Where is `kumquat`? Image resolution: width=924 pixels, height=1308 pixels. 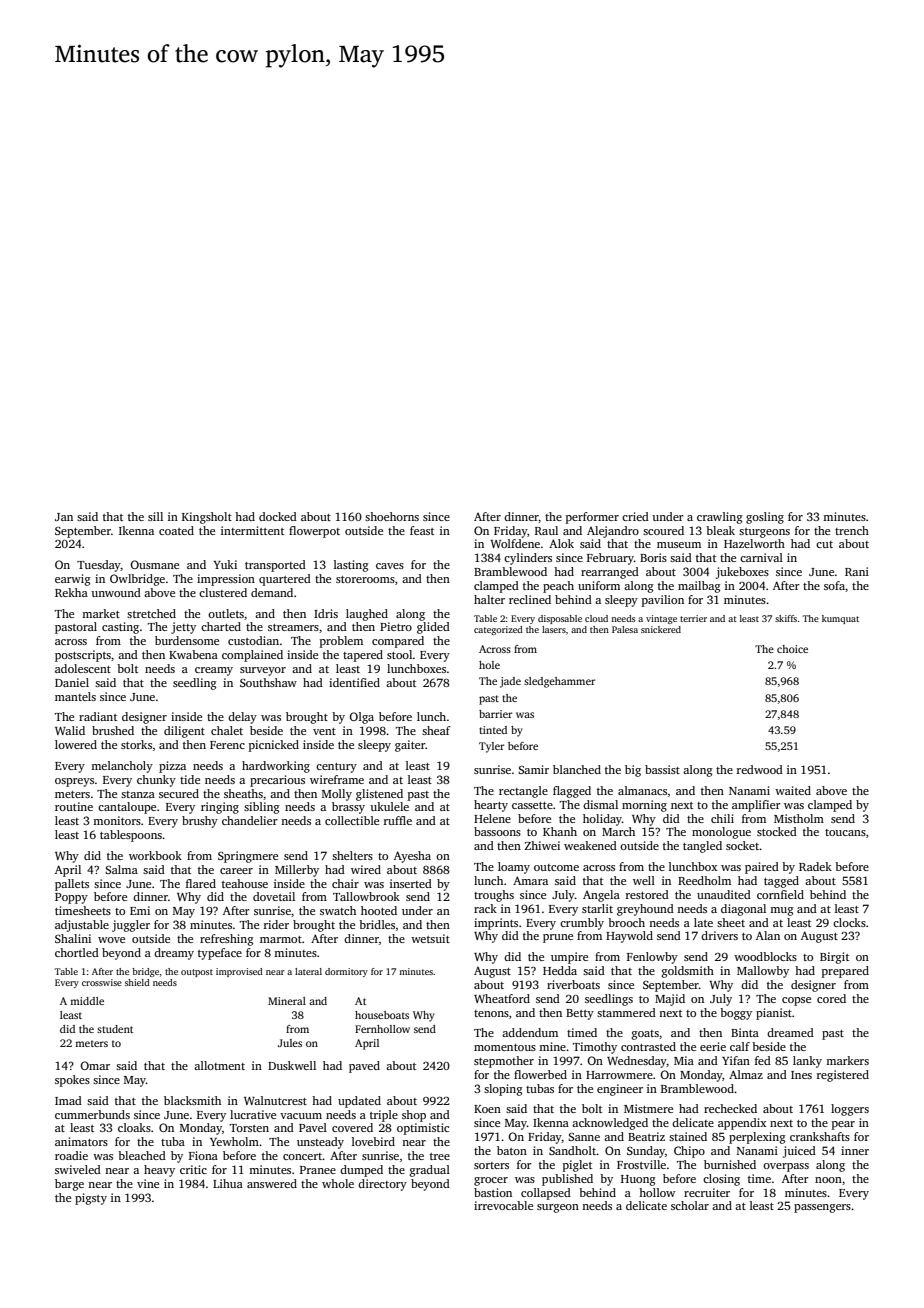
kumquat is located at coordinates (840, 619).
